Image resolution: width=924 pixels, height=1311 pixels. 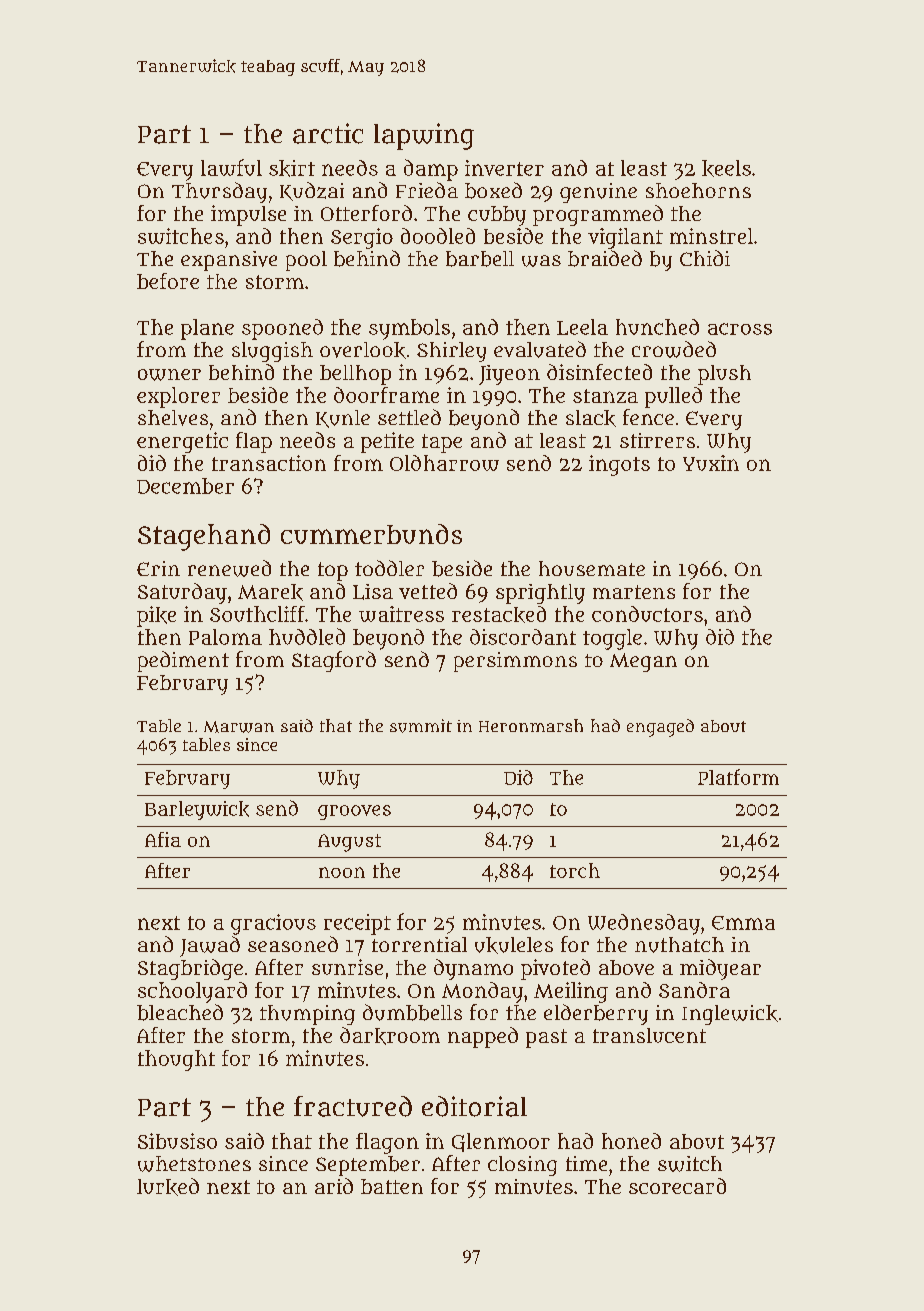 What do you see at coordinates (176, 1060) in the screenshot?
I see `thought` at bounding box center [176, 1060].
